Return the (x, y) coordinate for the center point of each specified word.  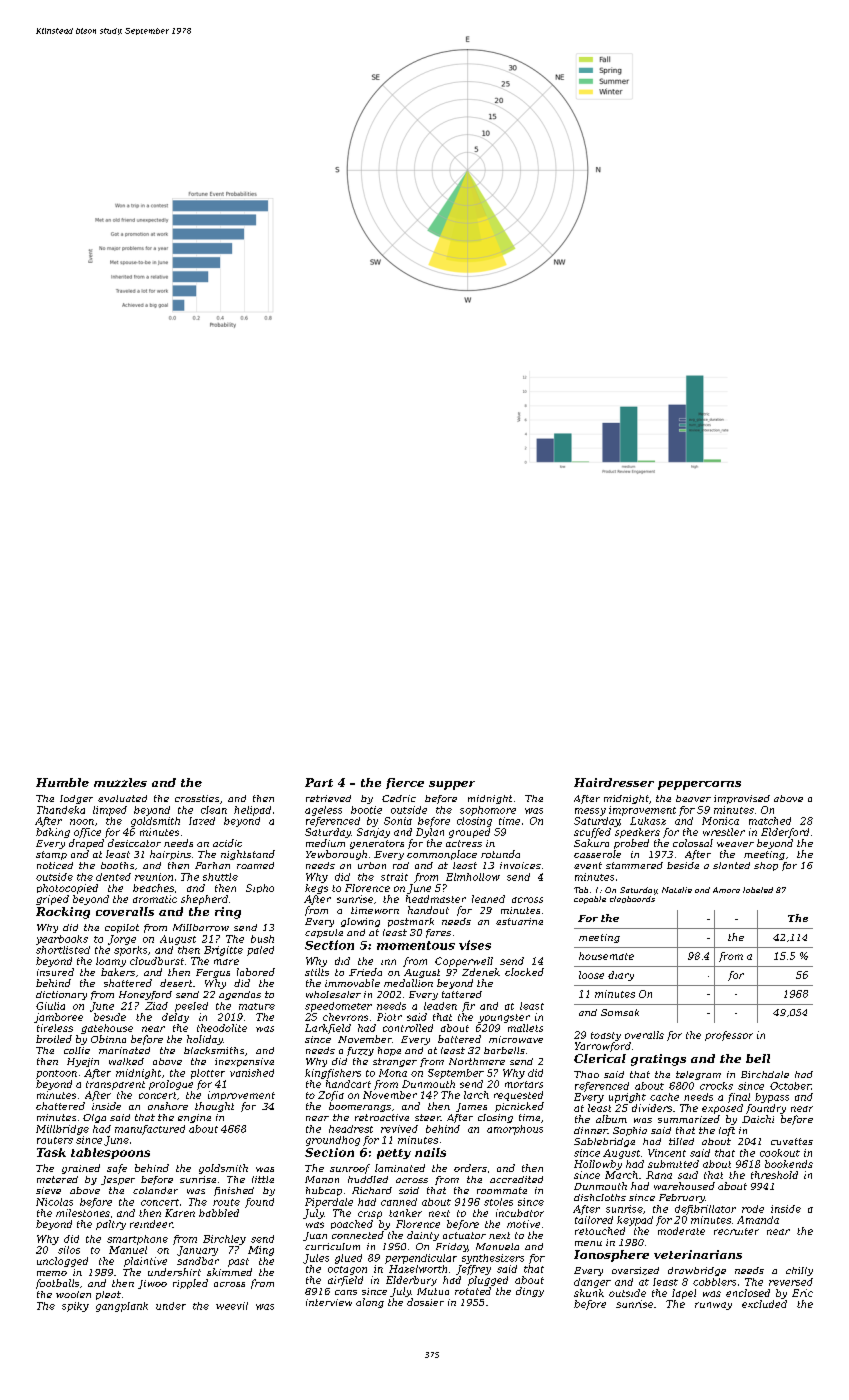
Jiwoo (152, 1284)
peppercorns (699, 785)
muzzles (120, 782)
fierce (405, 783)
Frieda (365, 972)
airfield (345, 1281)
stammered (634, 865)
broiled (54, 1039)
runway (713, 1306)
